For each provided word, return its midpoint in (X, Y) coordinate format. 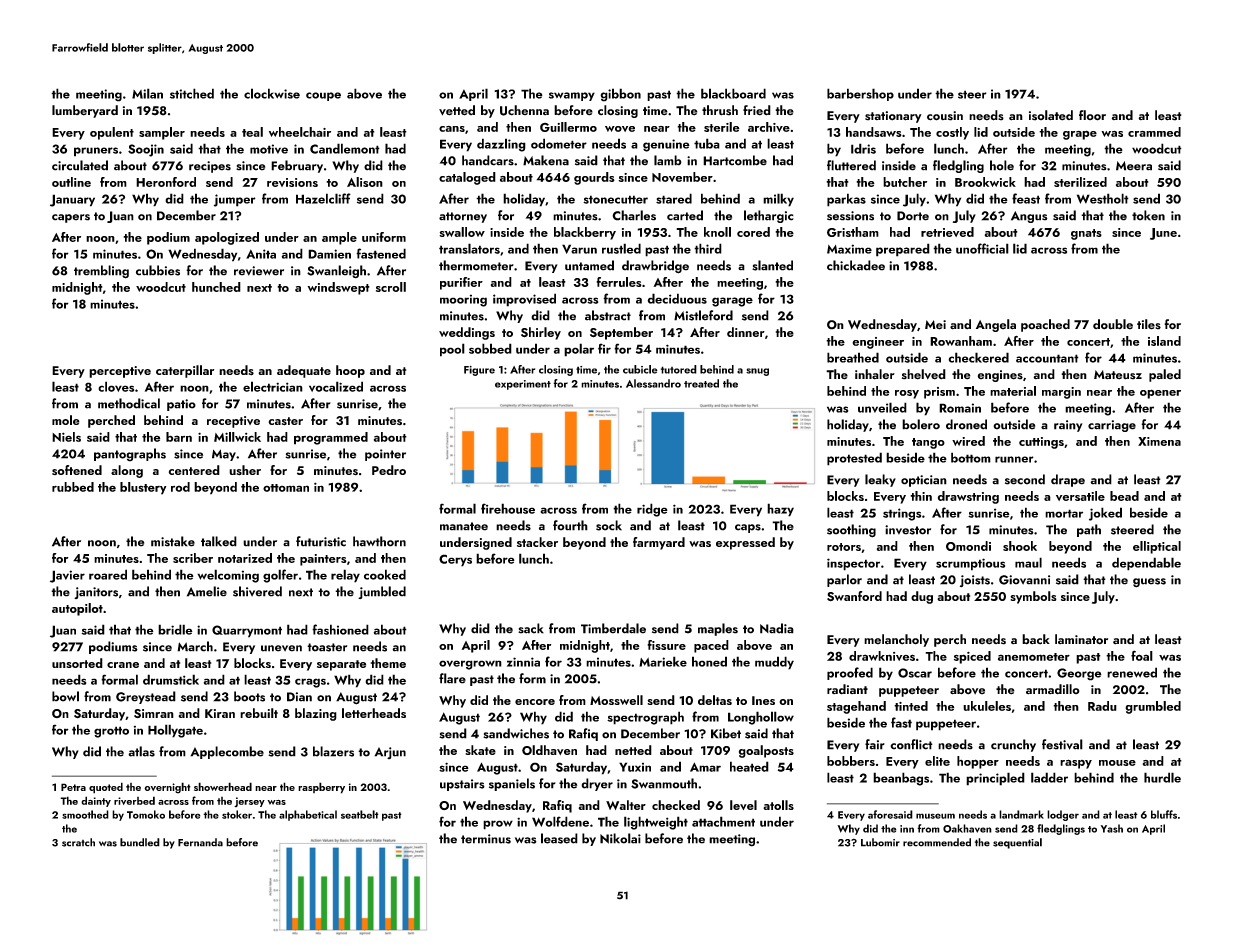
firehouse (508, 508)
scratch (78, 842)
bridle (175, 629)
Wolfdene (560, 821)
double (1113, 324)
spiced (972, 657)
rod (180, 487)
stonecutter (615, 199)
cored (753, 232)
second (1025, 479)
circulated (80, 165)
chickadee (856, 265)
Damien (329, 254)
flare (452, 678)
